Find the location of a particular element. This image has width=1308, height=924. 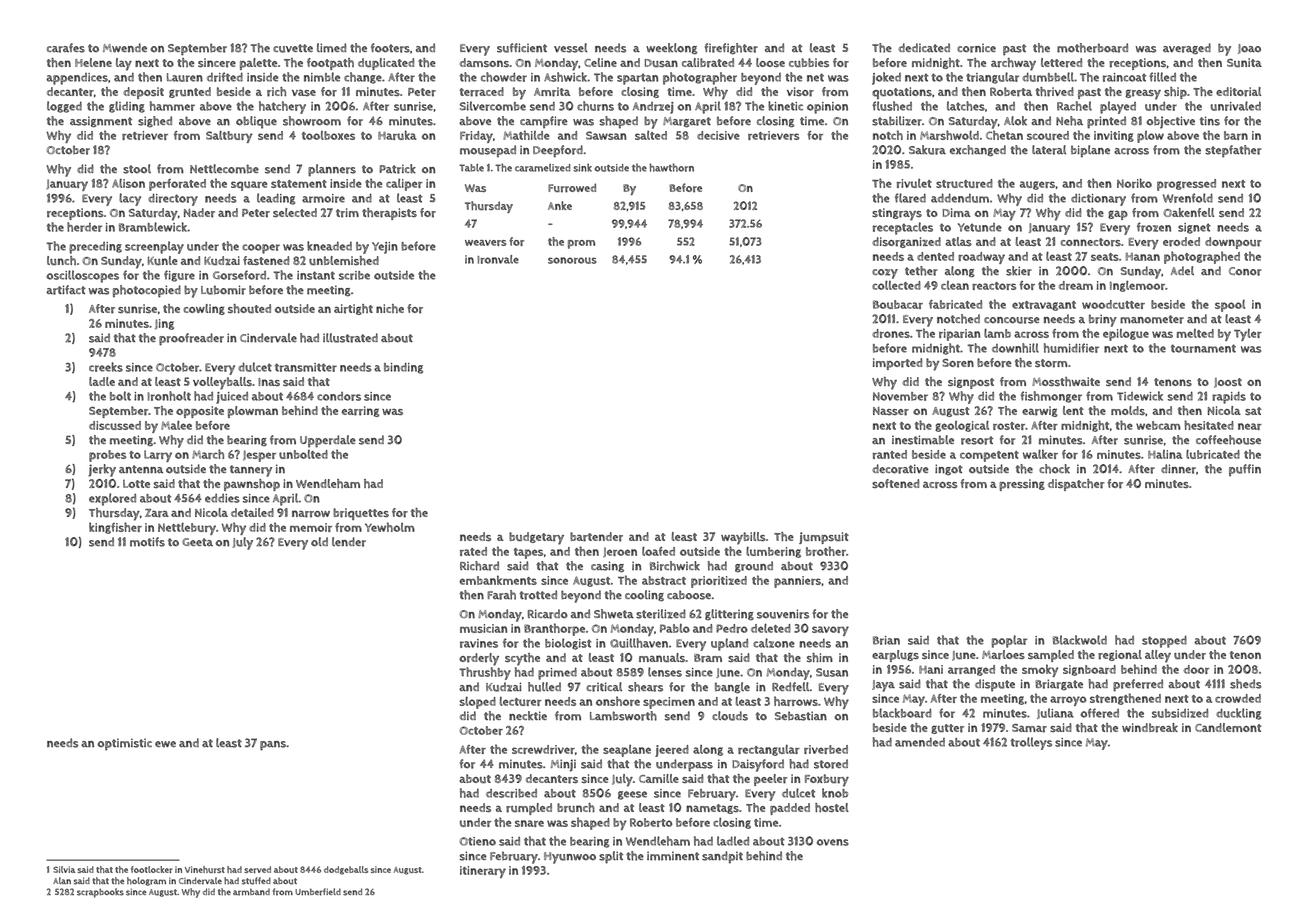

cuvette is located at coordinates (293, 48).
